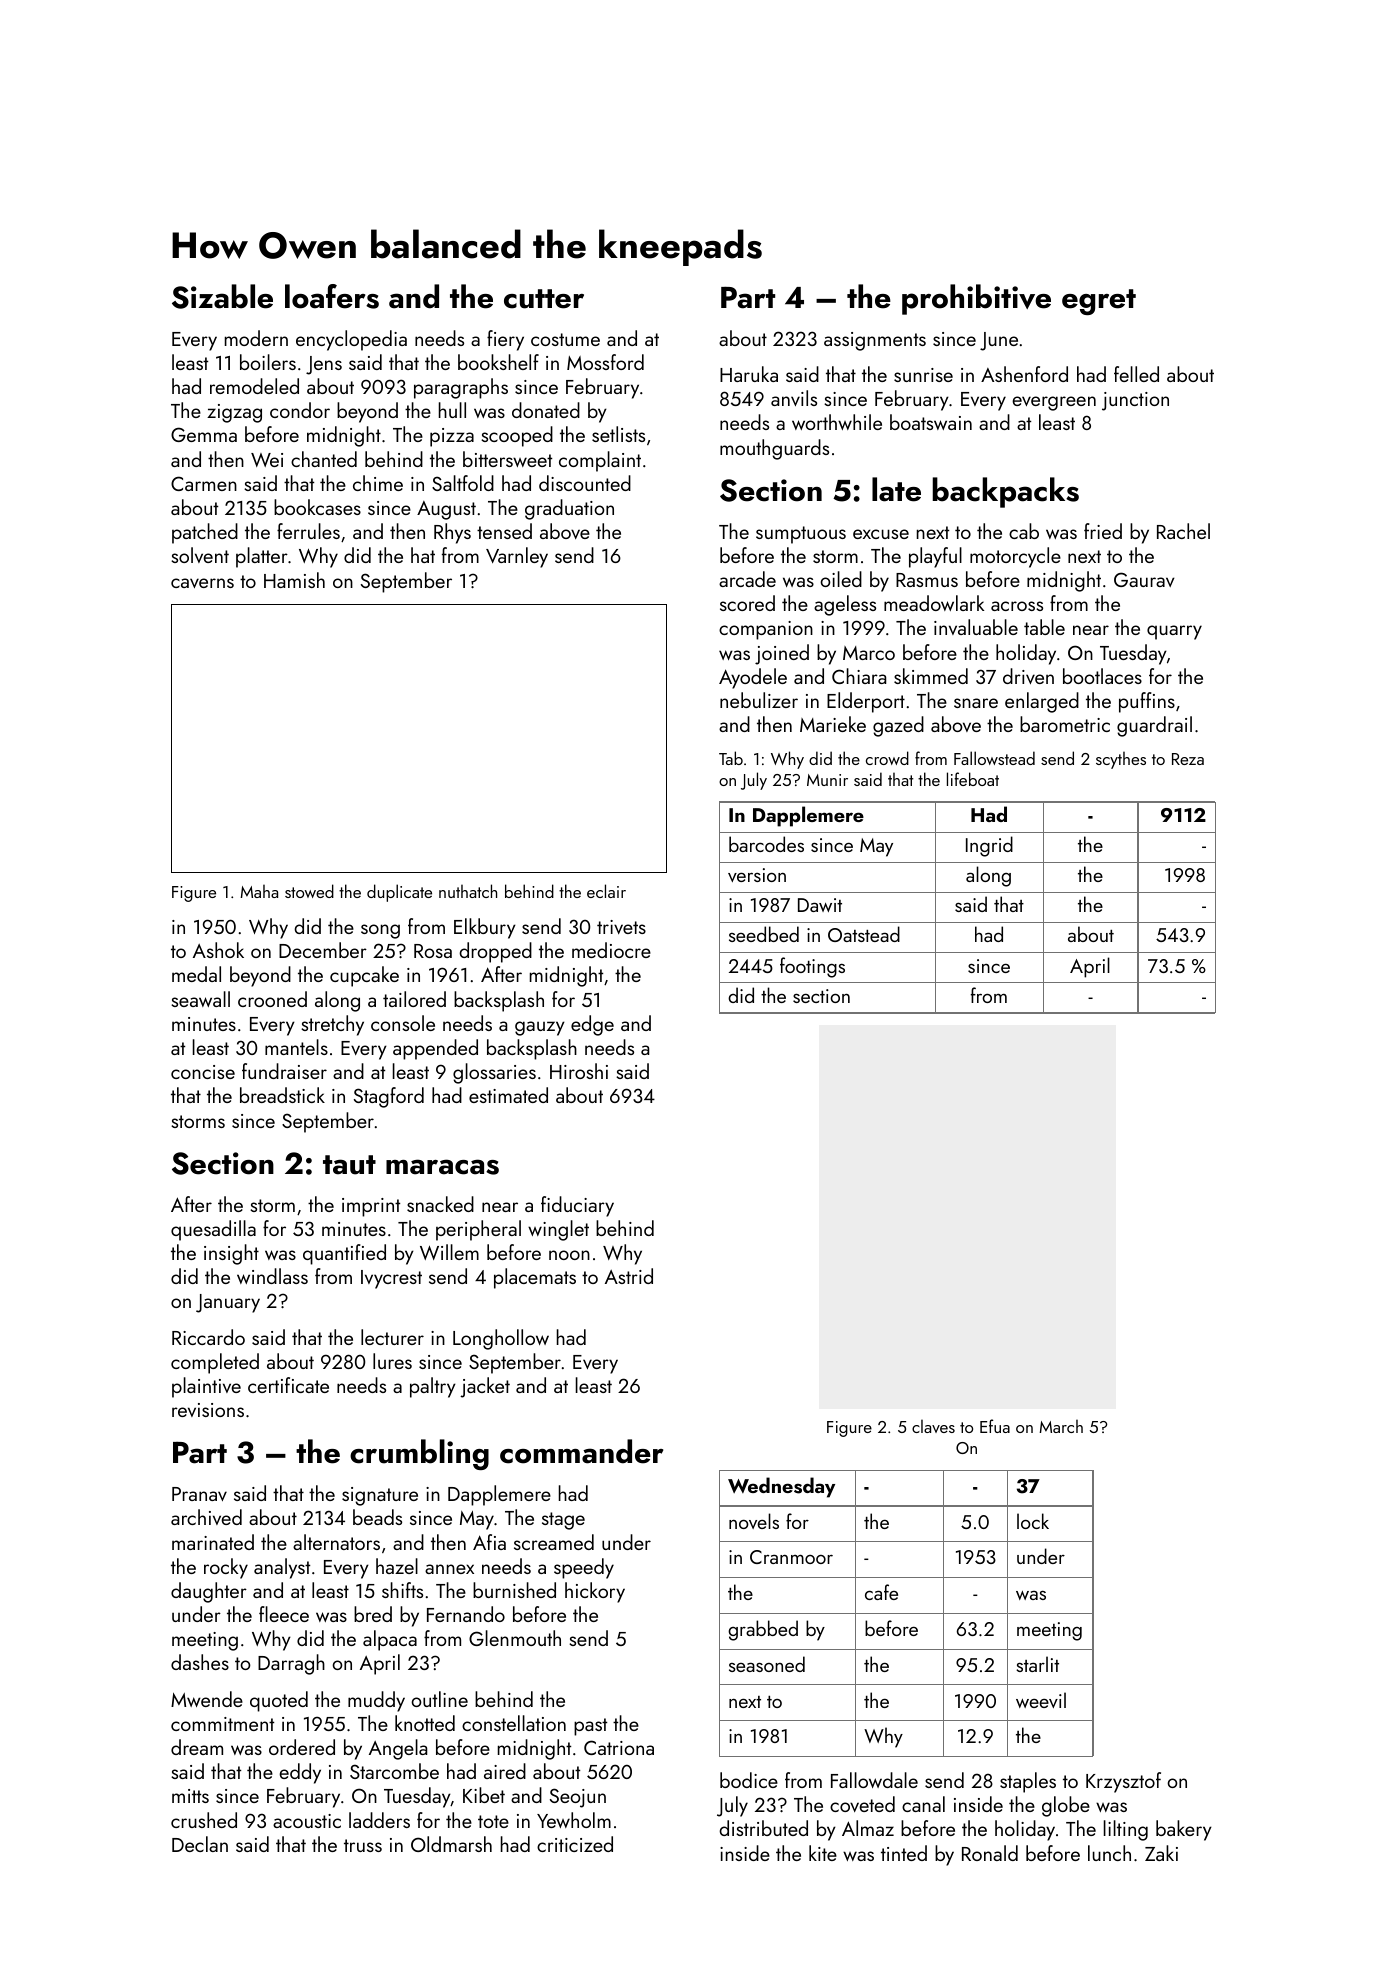 The width and height of the screenshot is (1386, 1969). Describe the element at coordinates (995, 1426) in the screenshot. I see `Efua` at that location.
